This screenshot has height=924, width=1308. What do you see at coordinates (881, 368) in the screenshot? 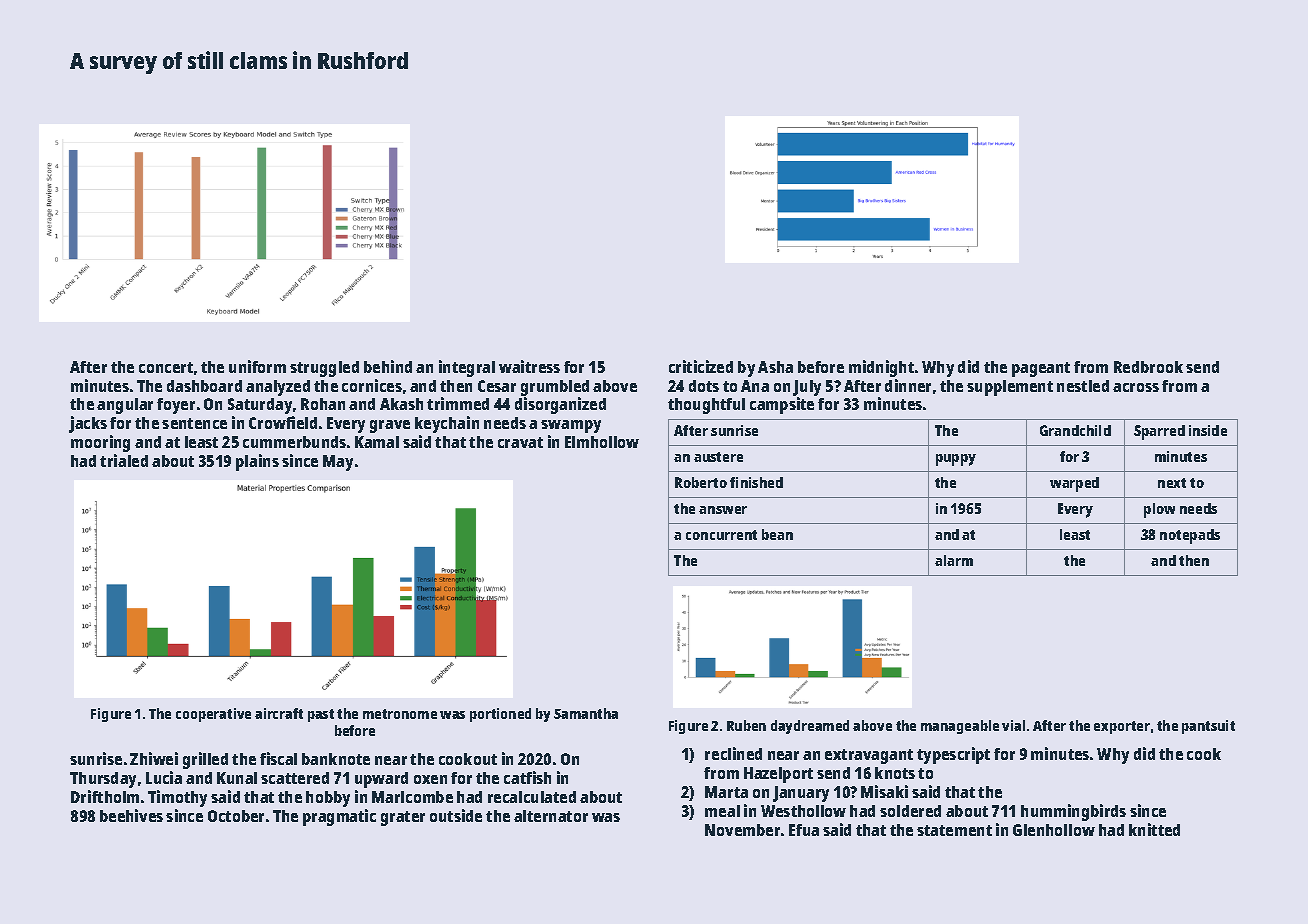
I see `midnight` at bounding box center [881, 368].
